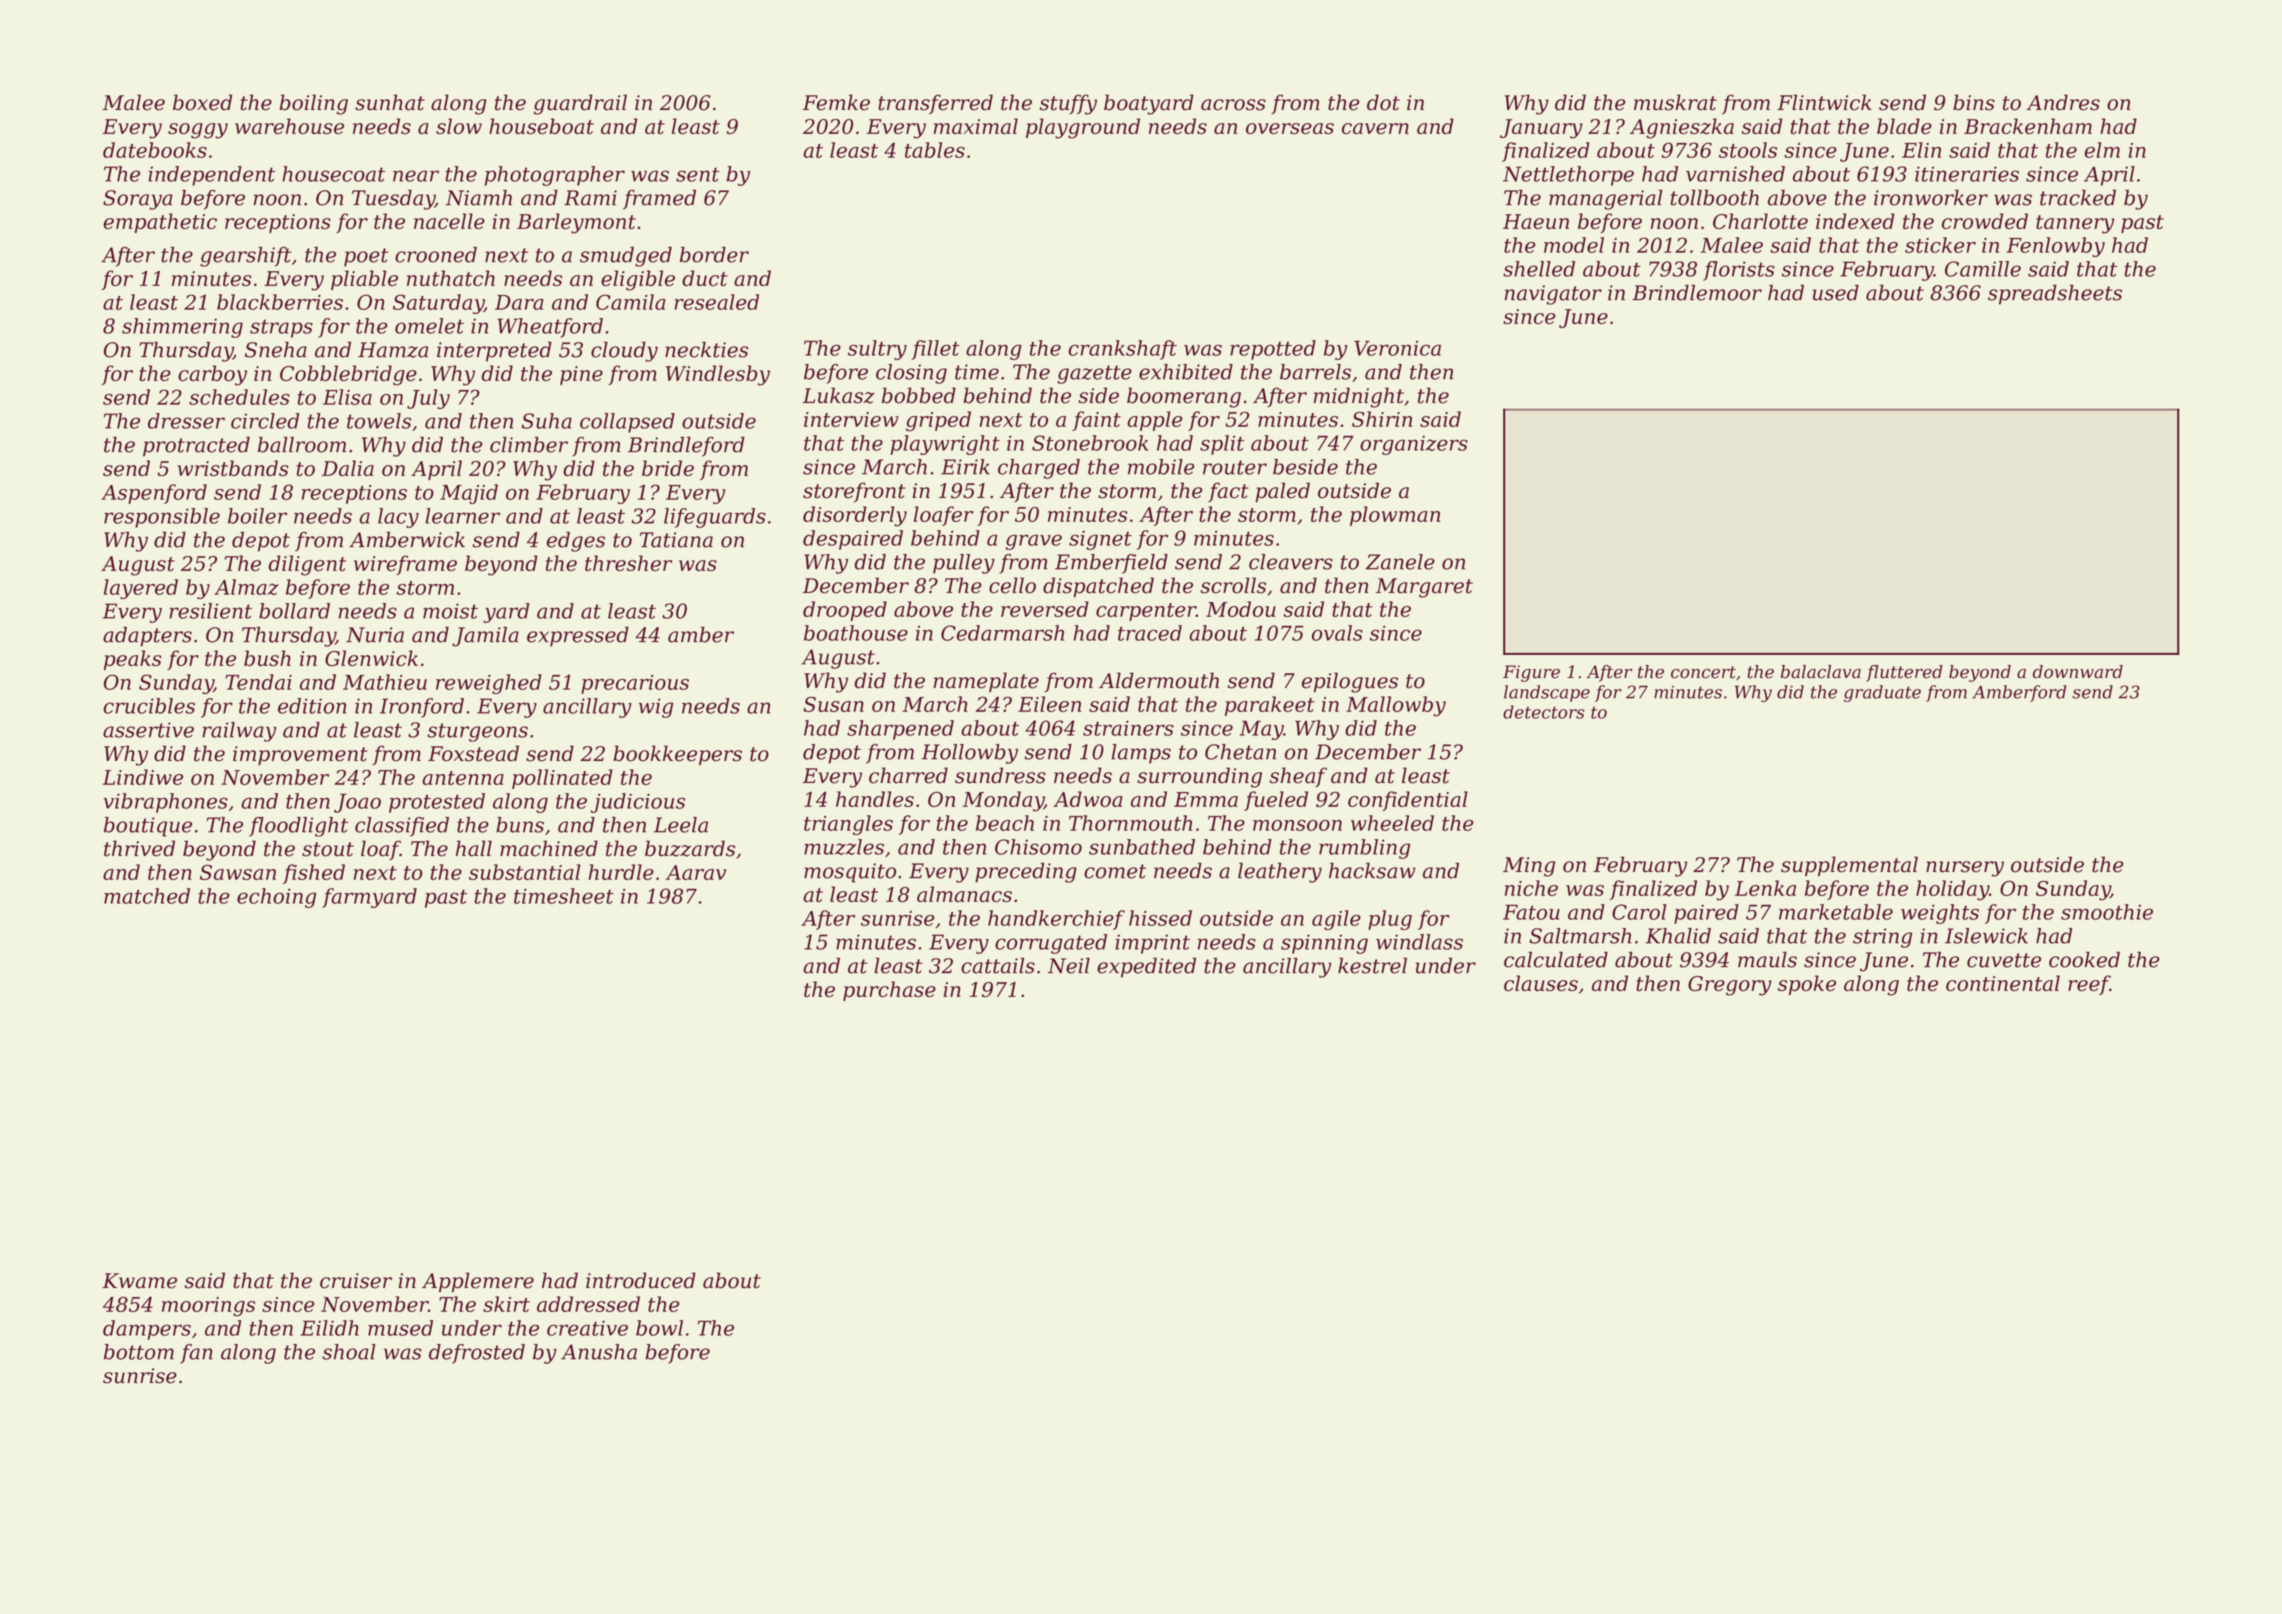  Describe the element at coordinates (1083, 128) in the document. I see `playground` at that location.
